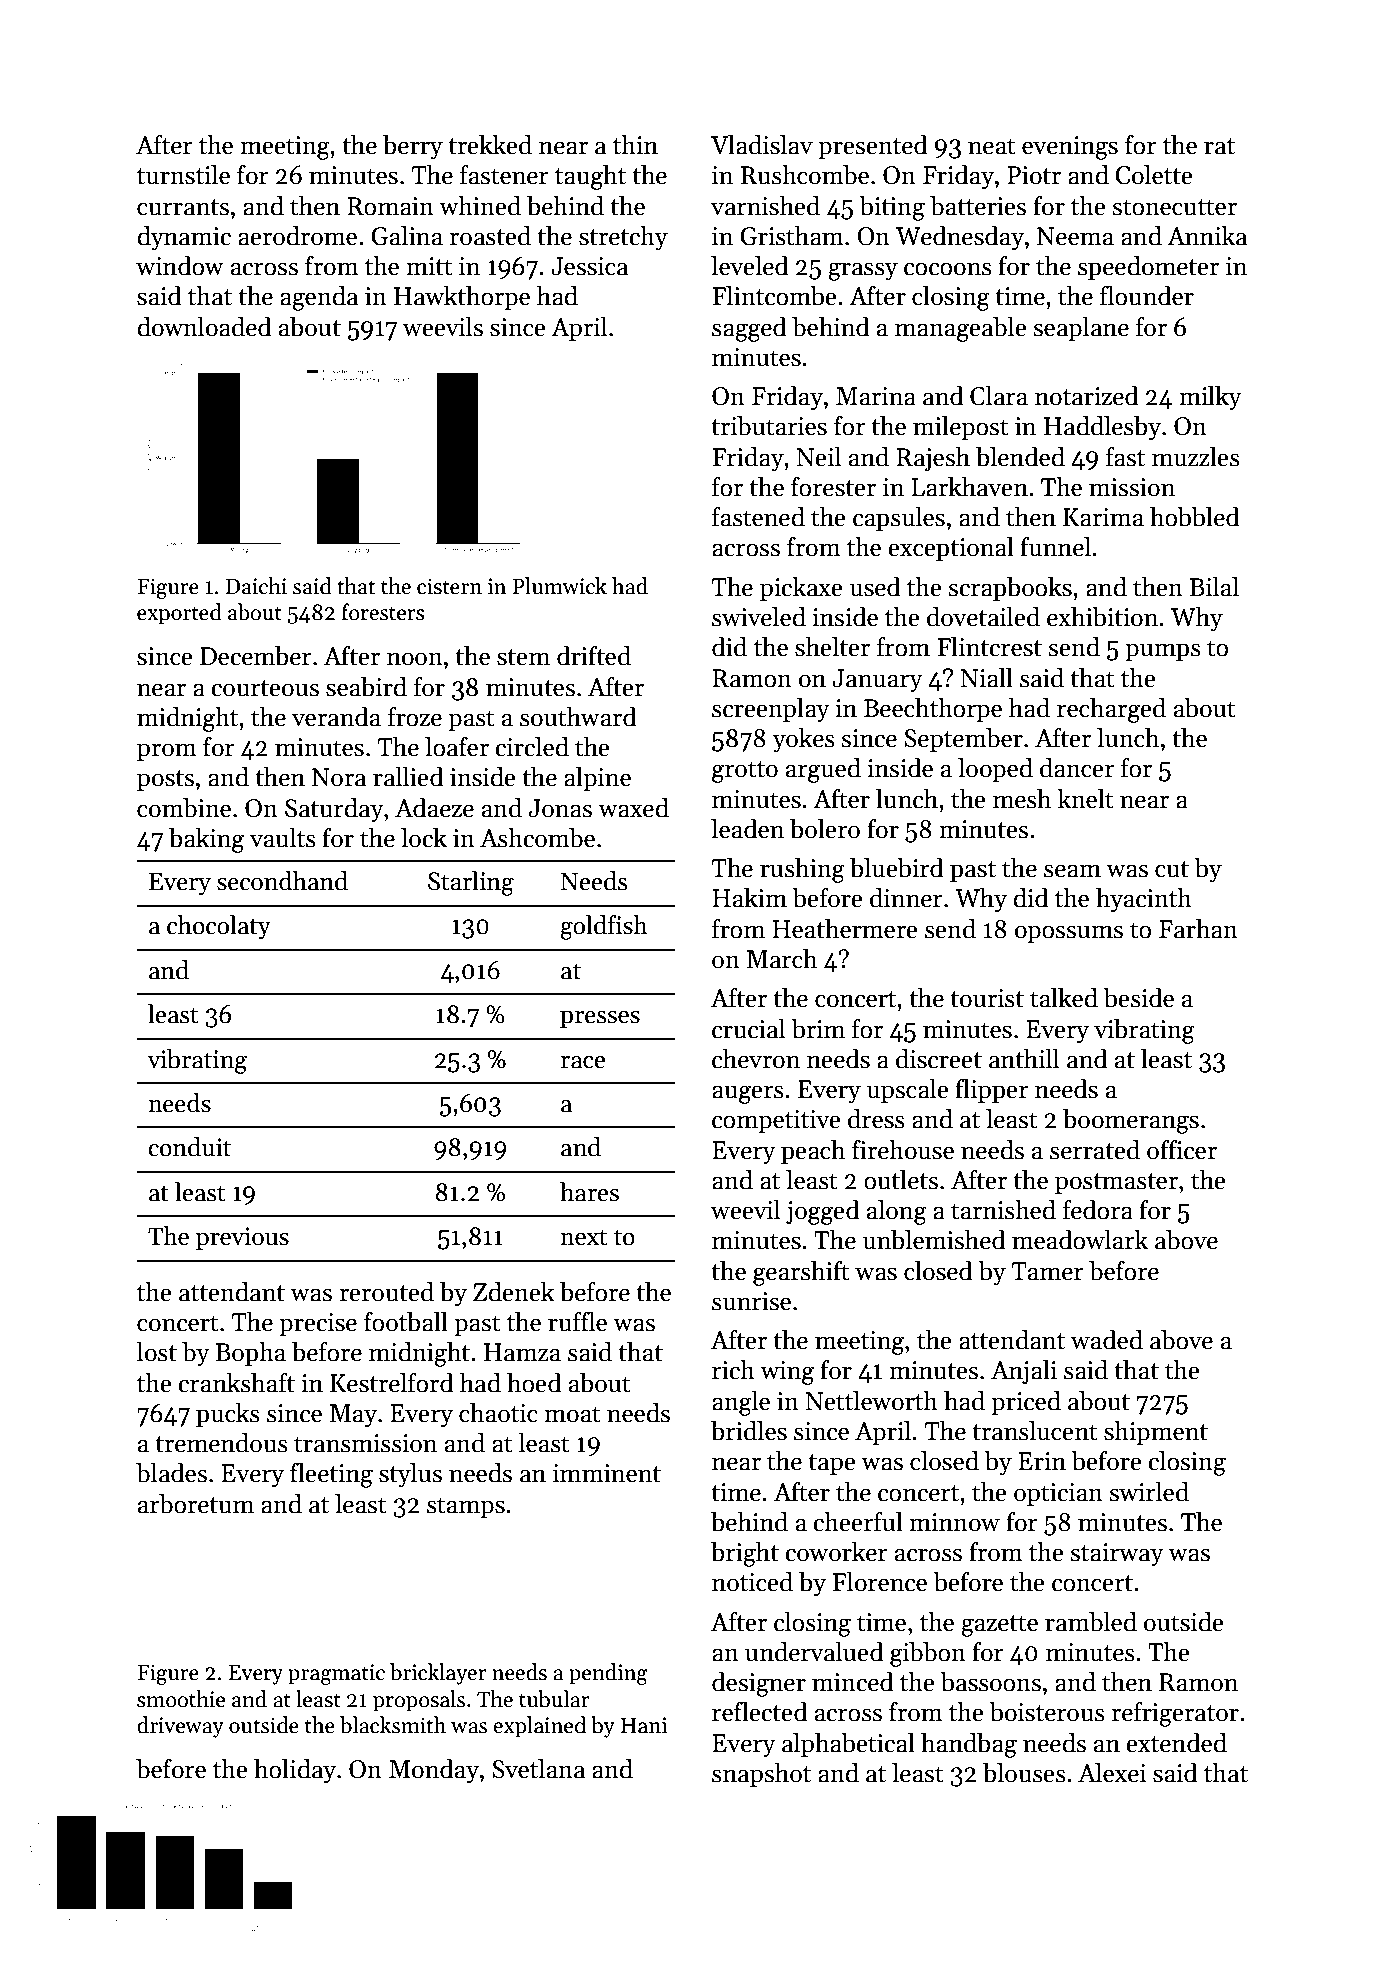 This screenshot has width=1386, height=1969. Describe the element at coordinates (1207, 236) in the screenshot. I see `Annika` at that location.
